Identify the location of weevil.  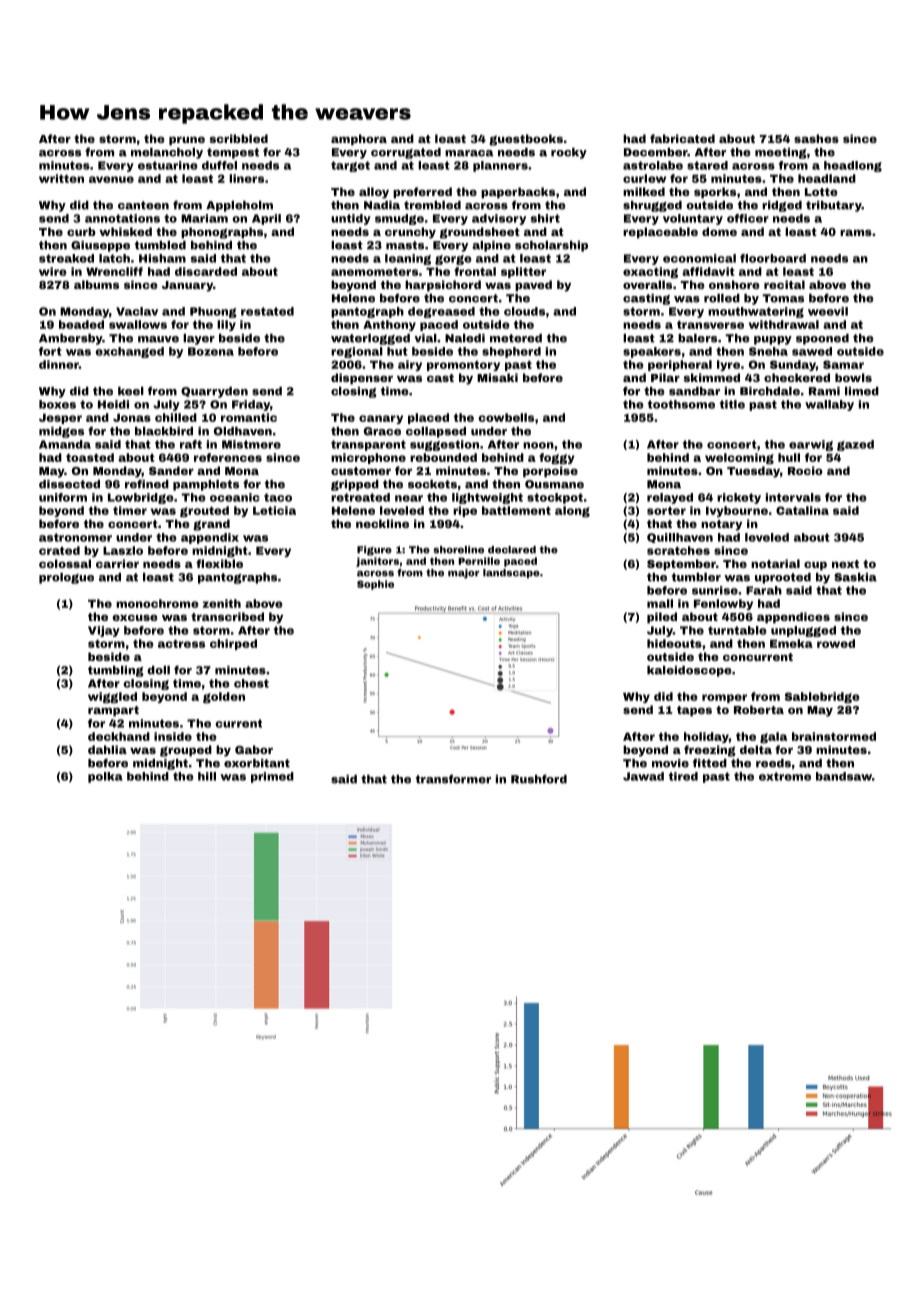
(828, 311).
